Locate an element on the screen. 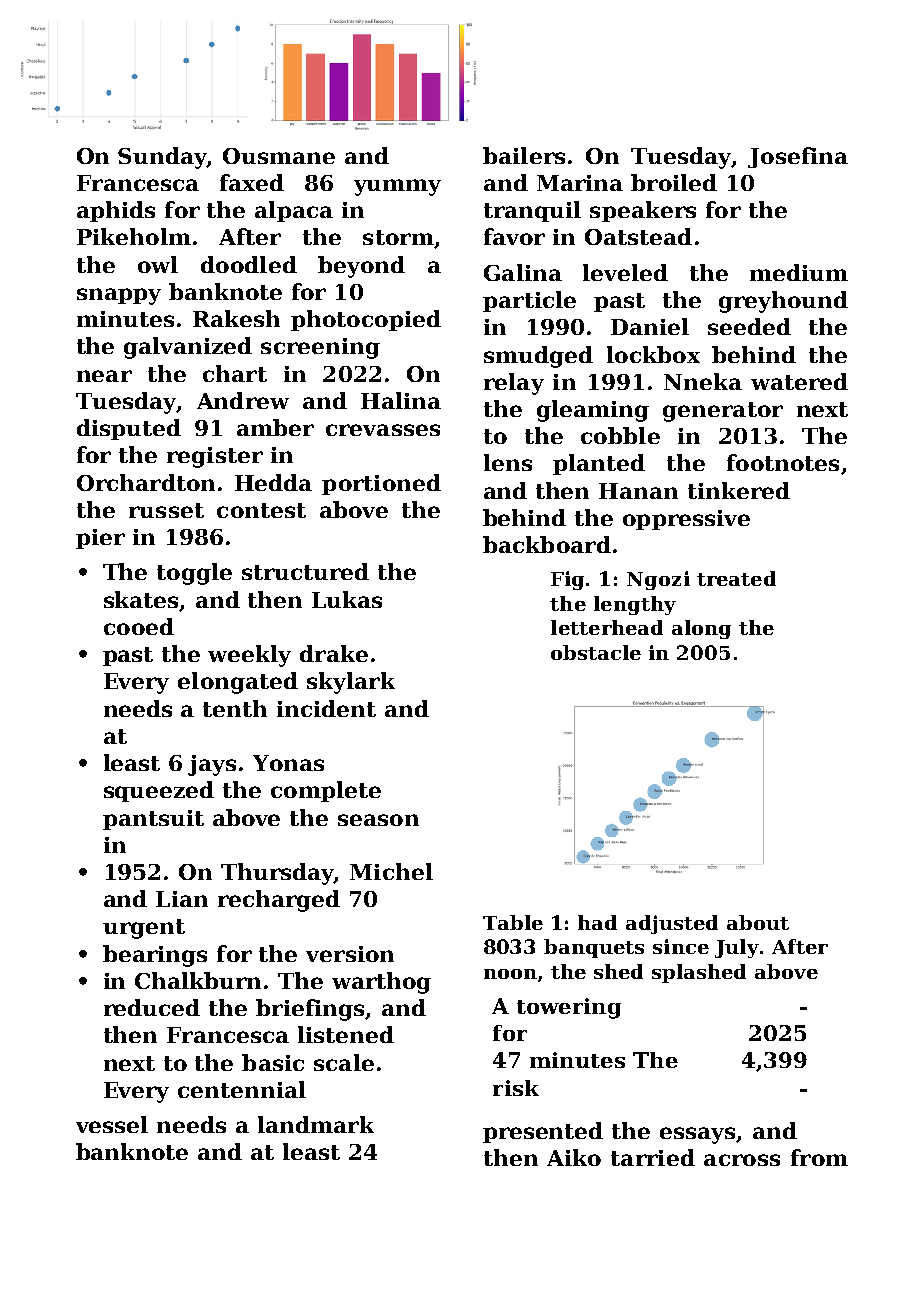 Image resolution: width=924 pixels, height=1314 pixels. banquets is located at coordinates (594, 948).
